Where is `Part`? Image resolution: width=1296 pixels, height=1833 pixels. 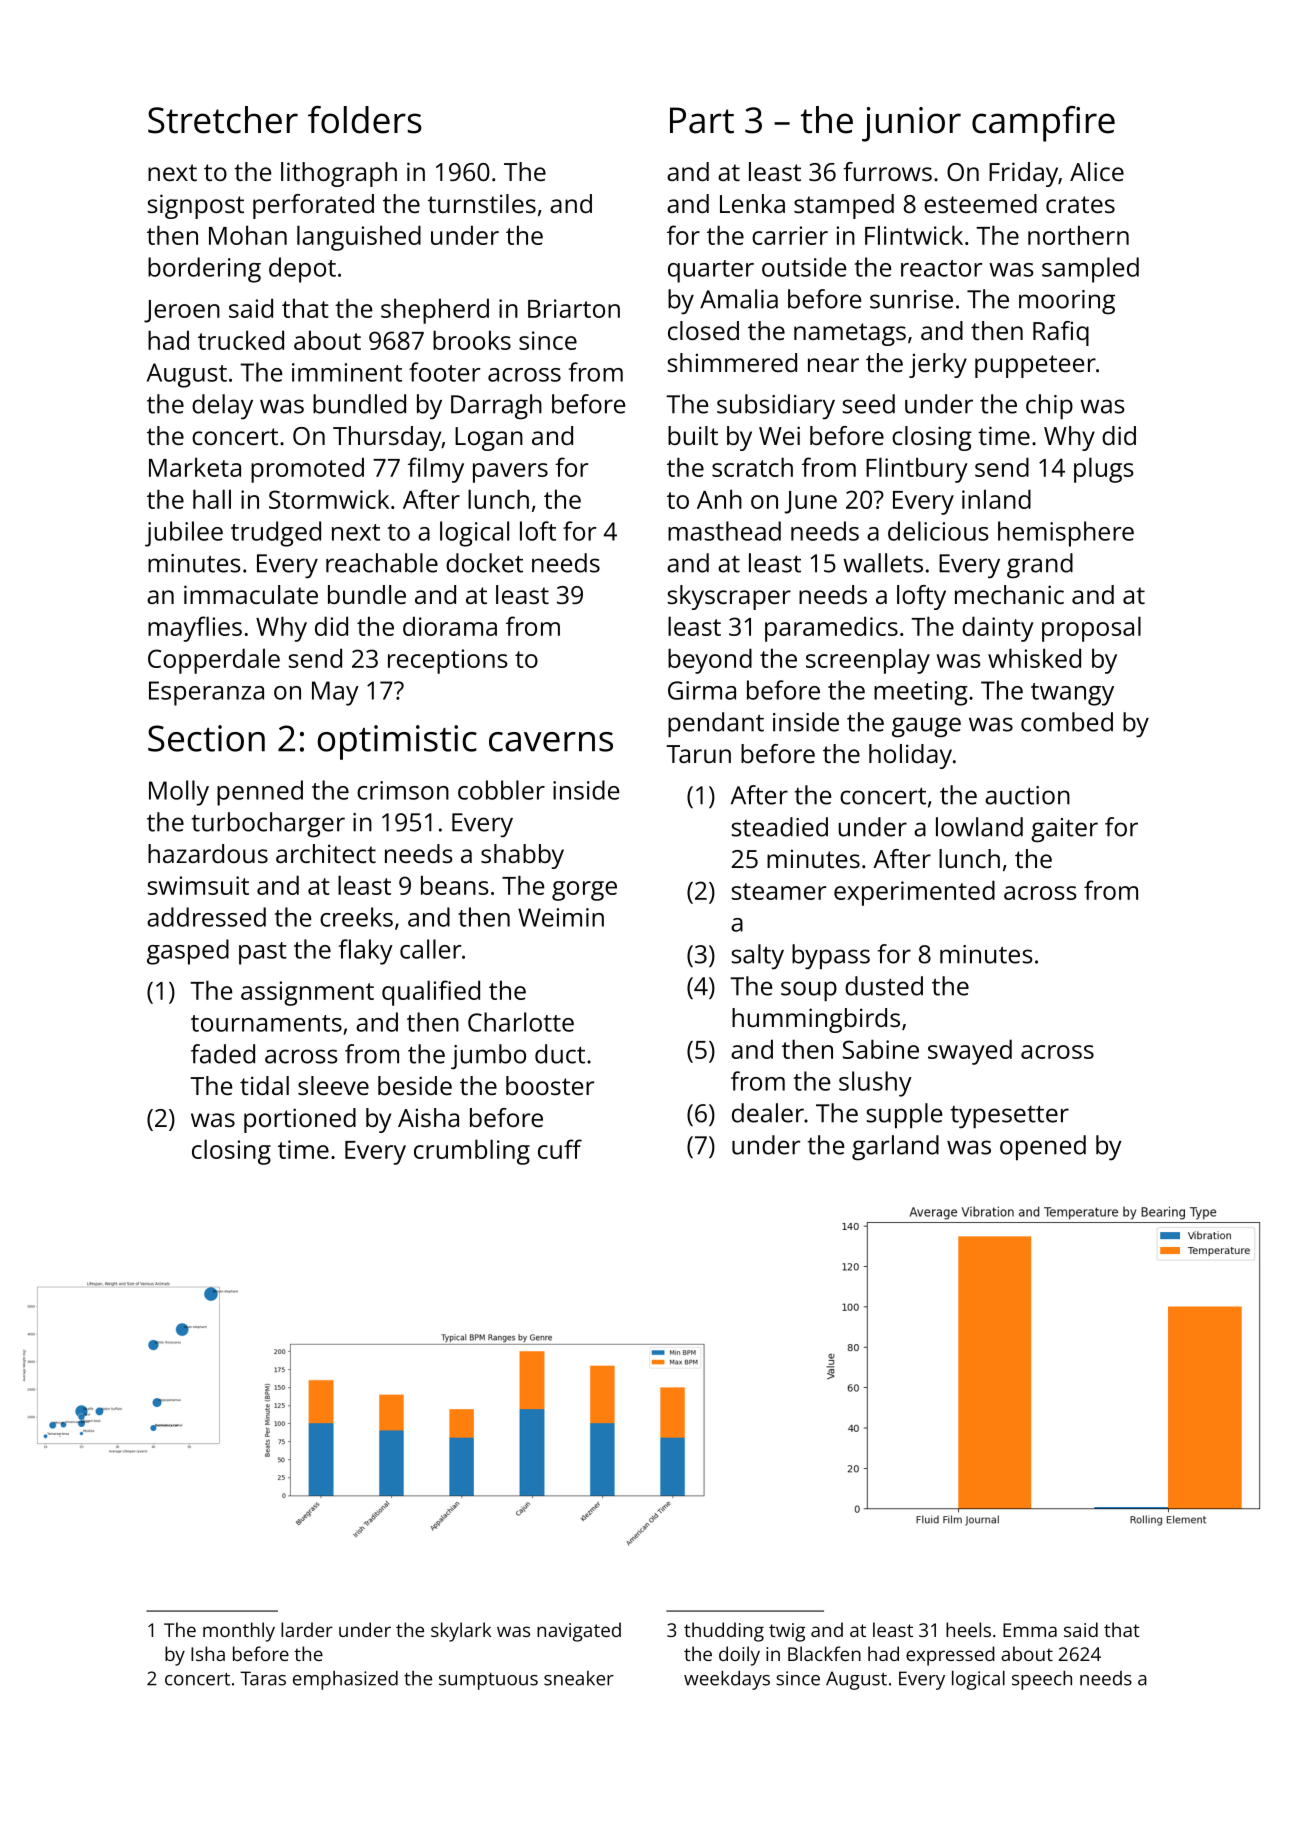 Part is located at coordinates (702, 120).
